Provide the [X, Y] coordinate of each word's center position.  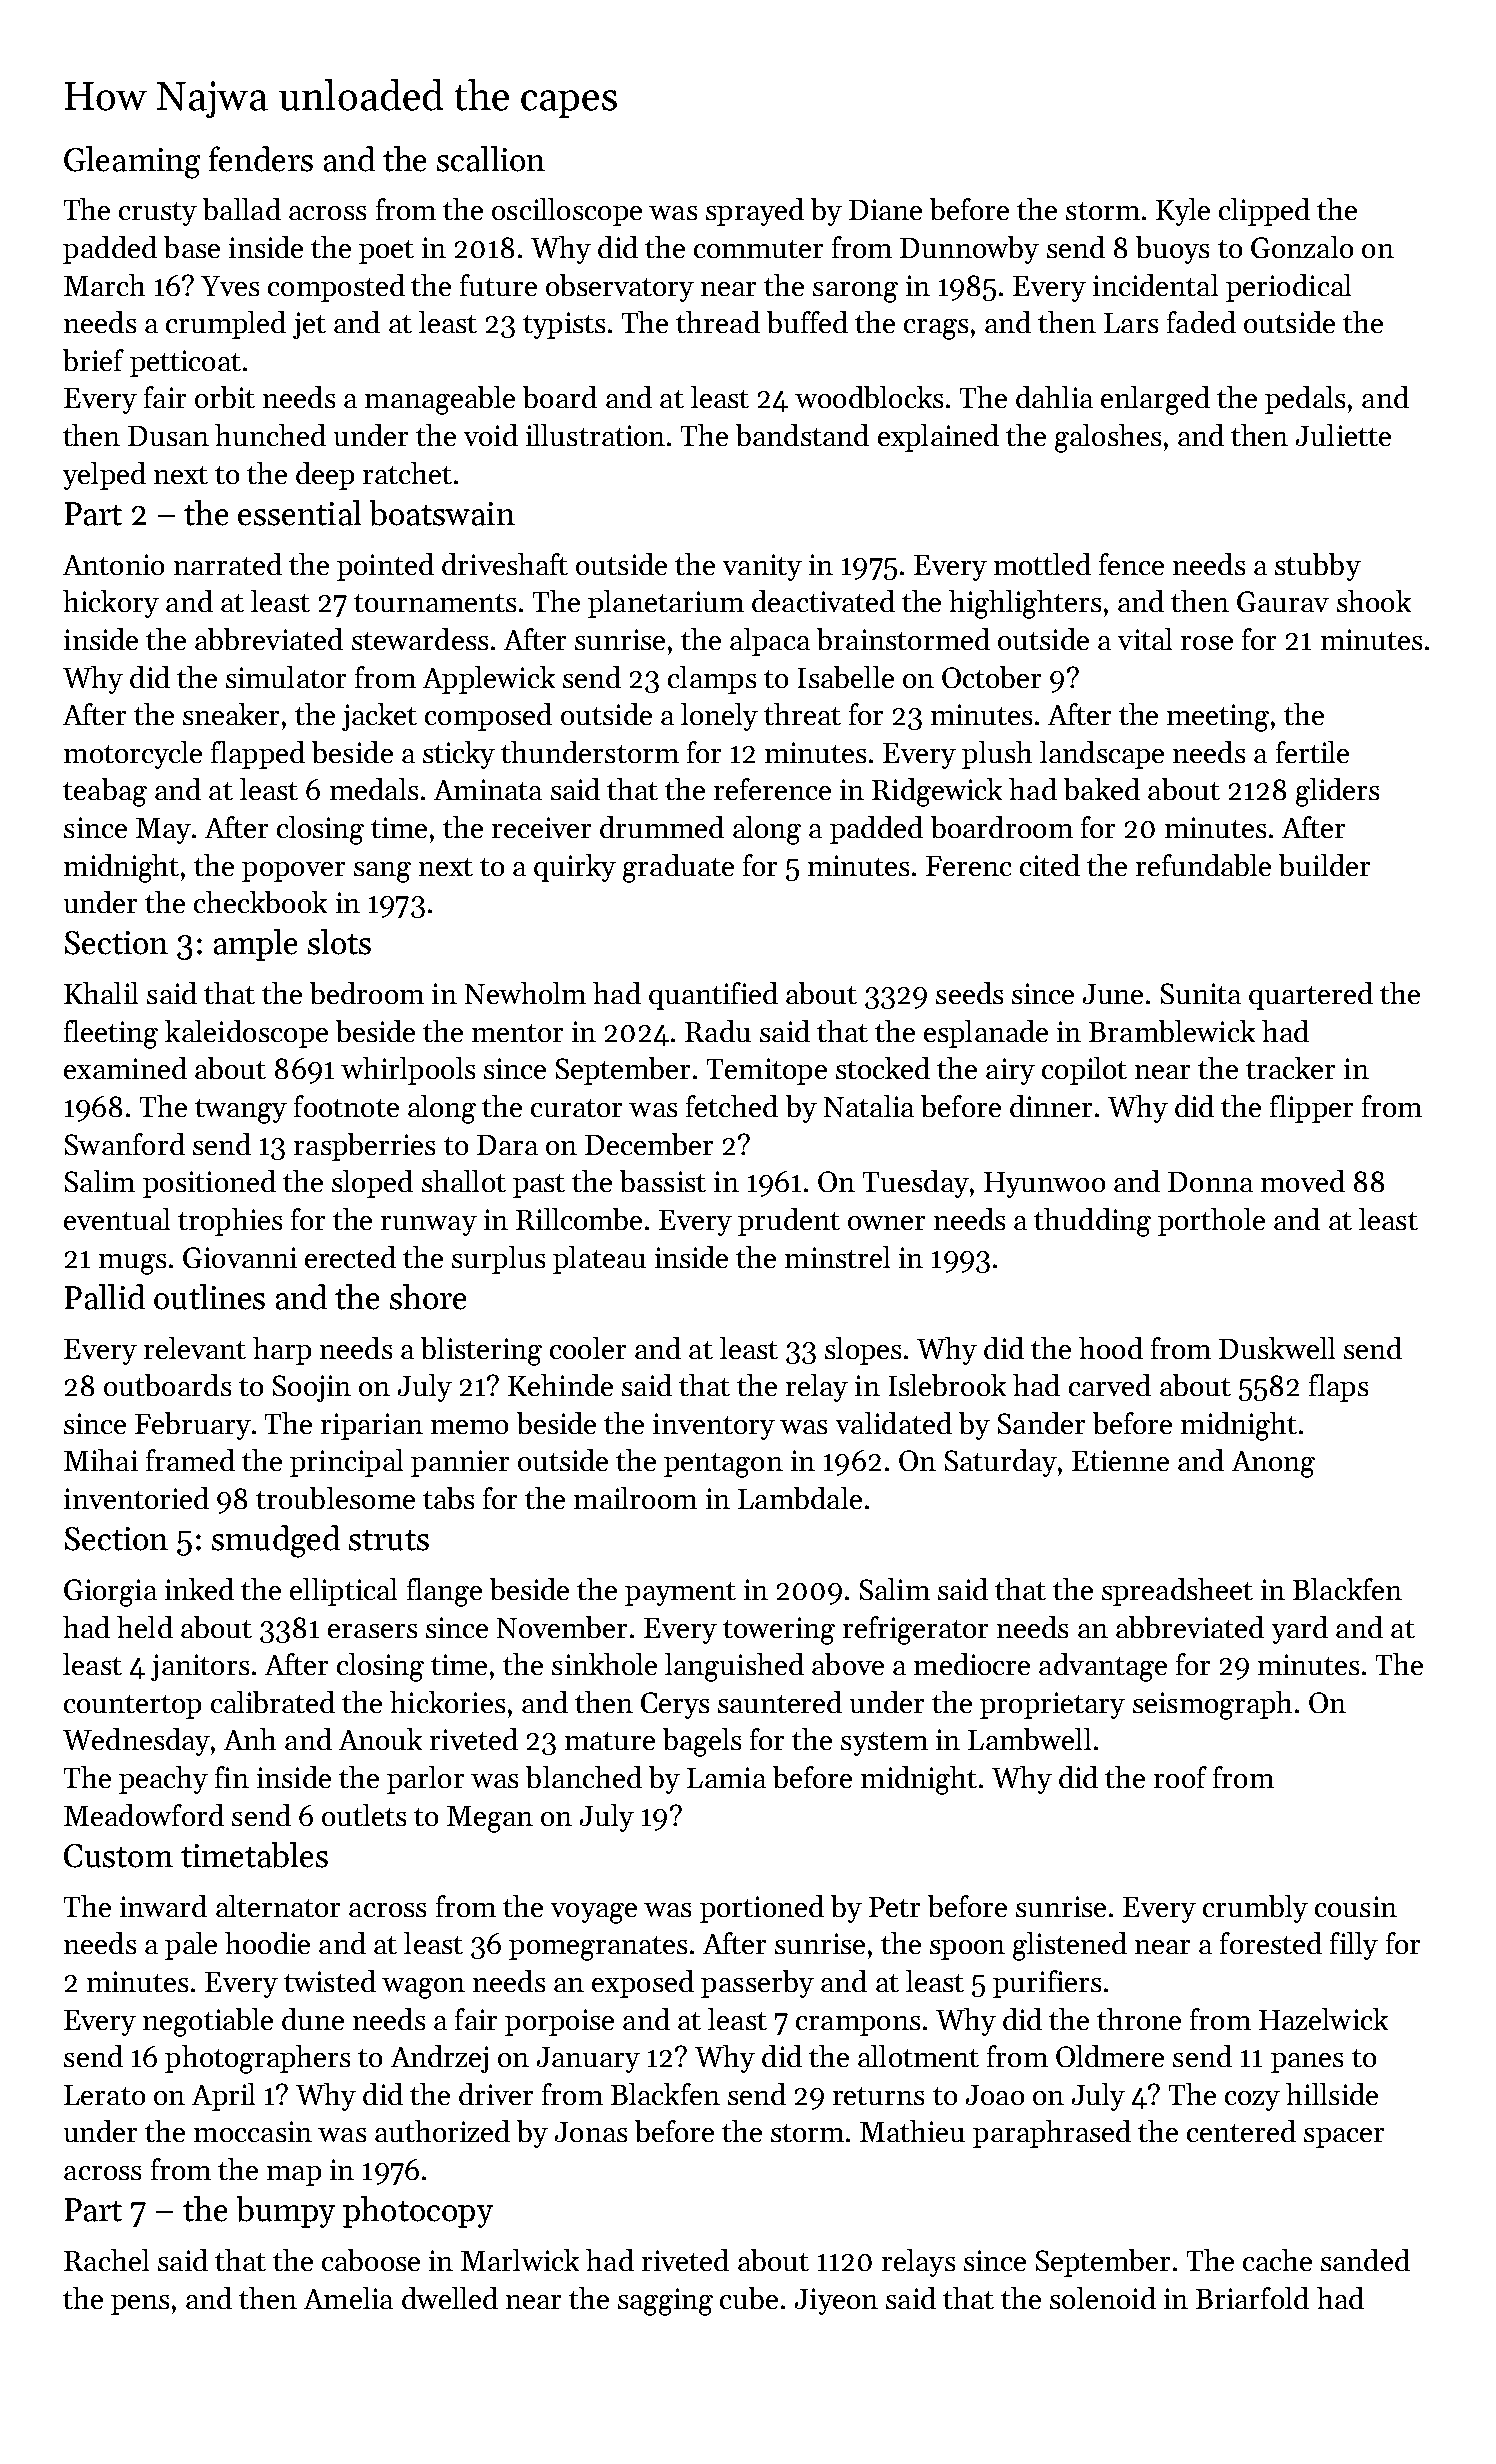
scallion [491, 159]
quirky [575, 868]
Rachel [106, 2260]
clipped [1264, 212]
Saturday [1001, 1463]
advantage [1103, 1667]
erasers [372, 1631]
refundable [1203, 865]
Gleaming [132, 162]
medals [374, 789]
